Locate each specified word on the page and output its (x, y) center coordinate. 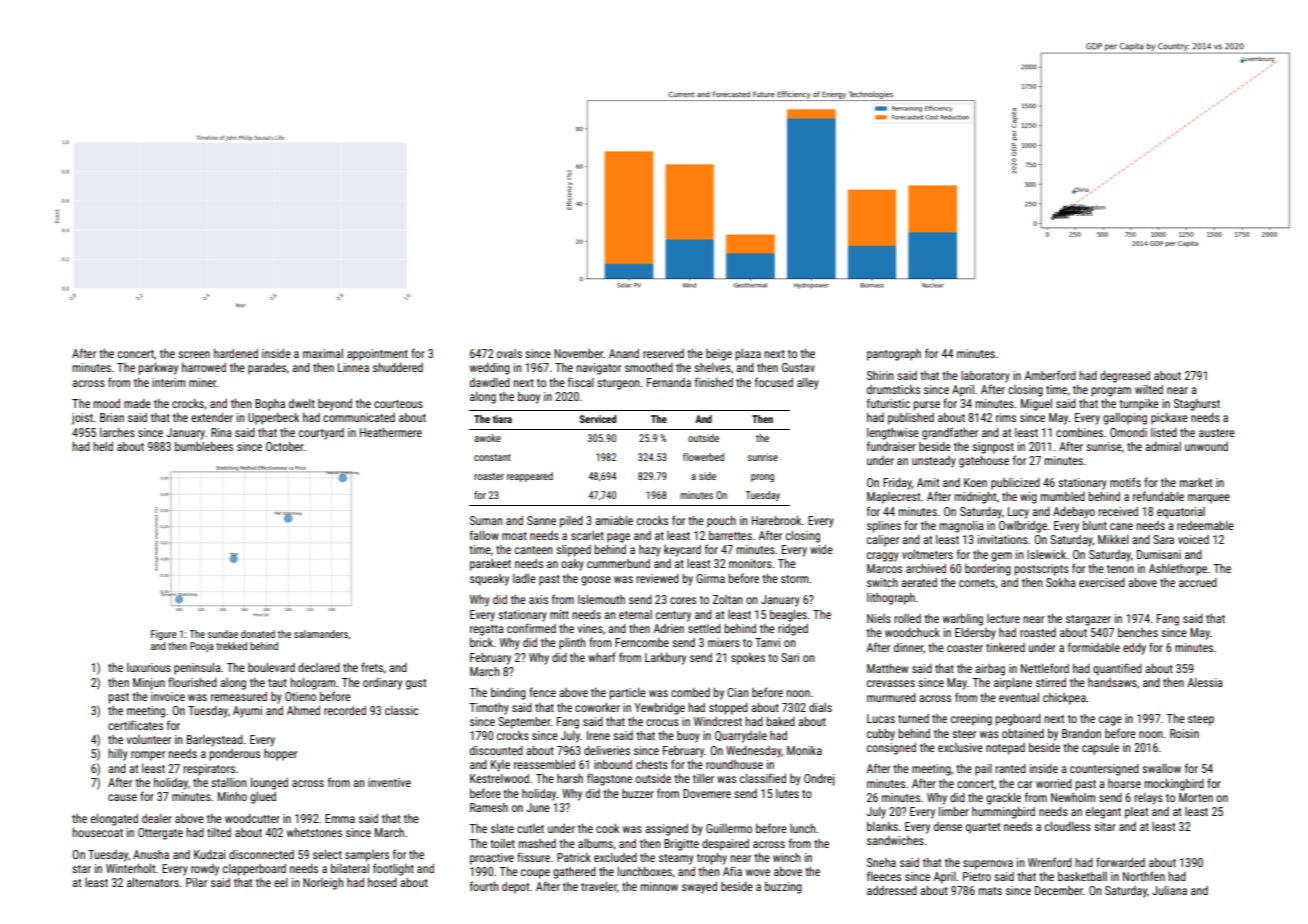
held (103, 446)
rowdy (205, 870)
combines (1079, 432)
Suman (486, 520)
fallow (484, 535)
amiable (614, 520)
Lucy (1018, 513)
